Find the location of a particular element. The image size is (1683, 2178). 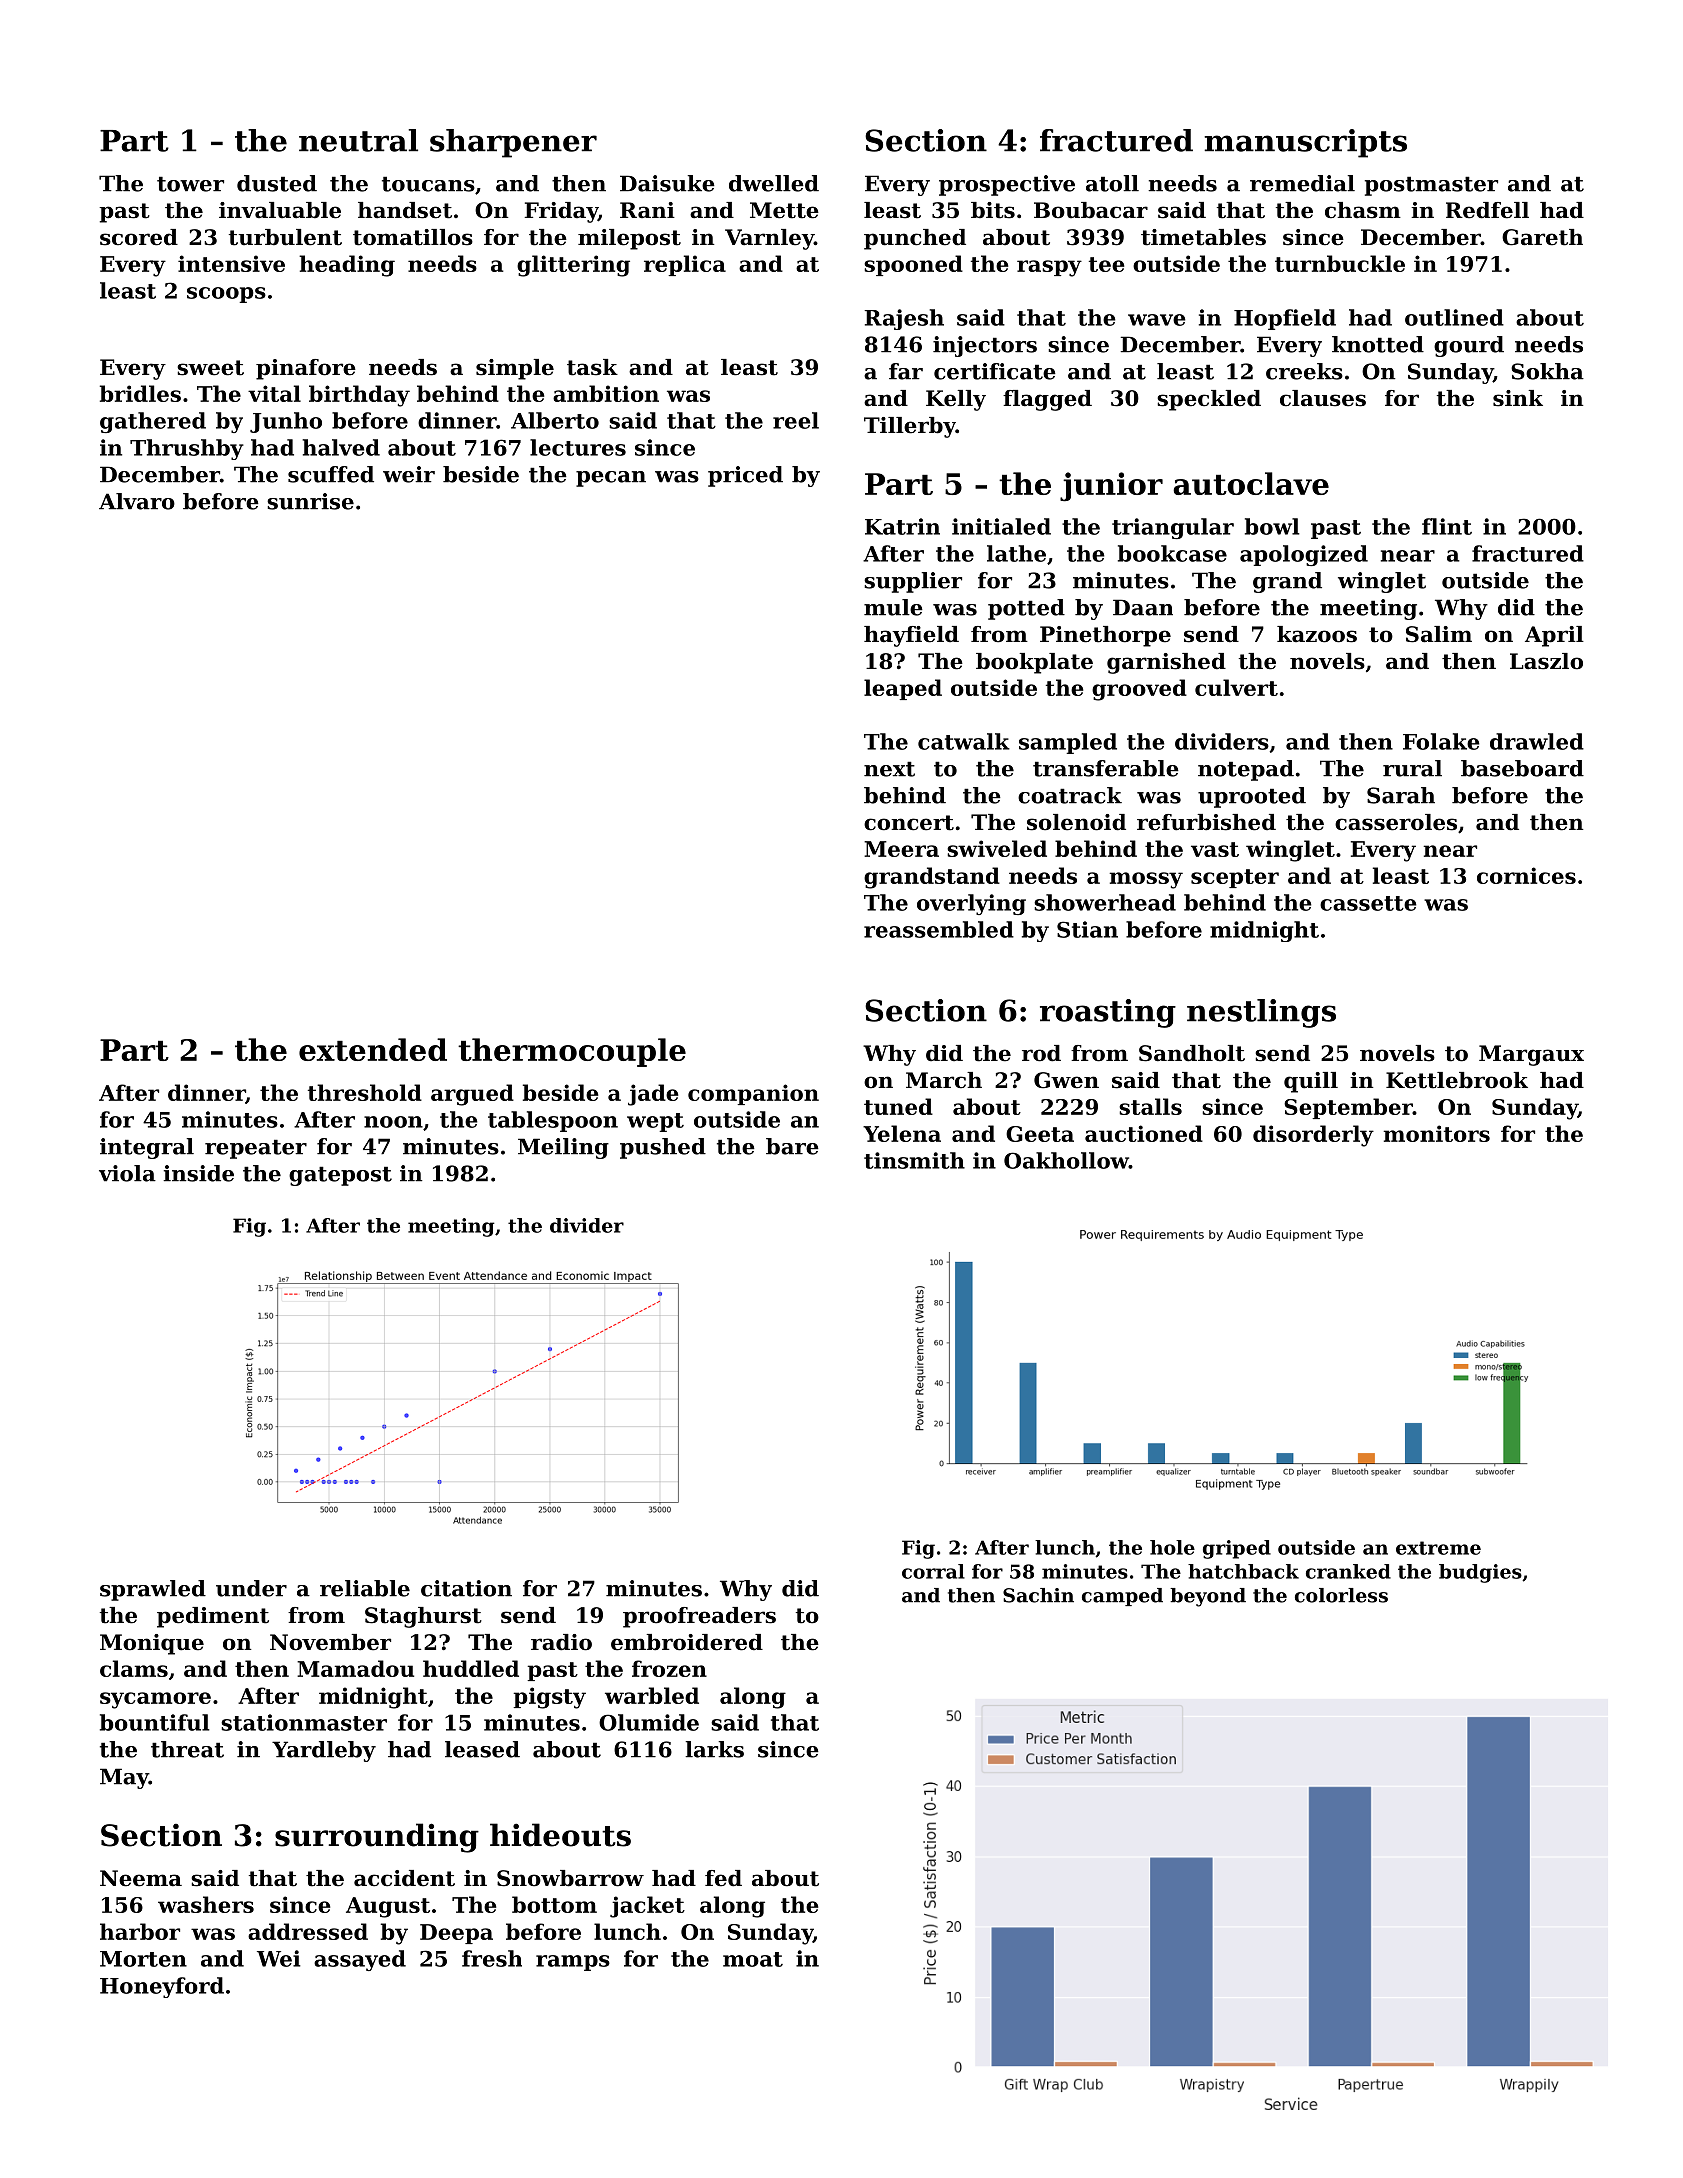

disorderly is located at coordinates (1313, 1136).
